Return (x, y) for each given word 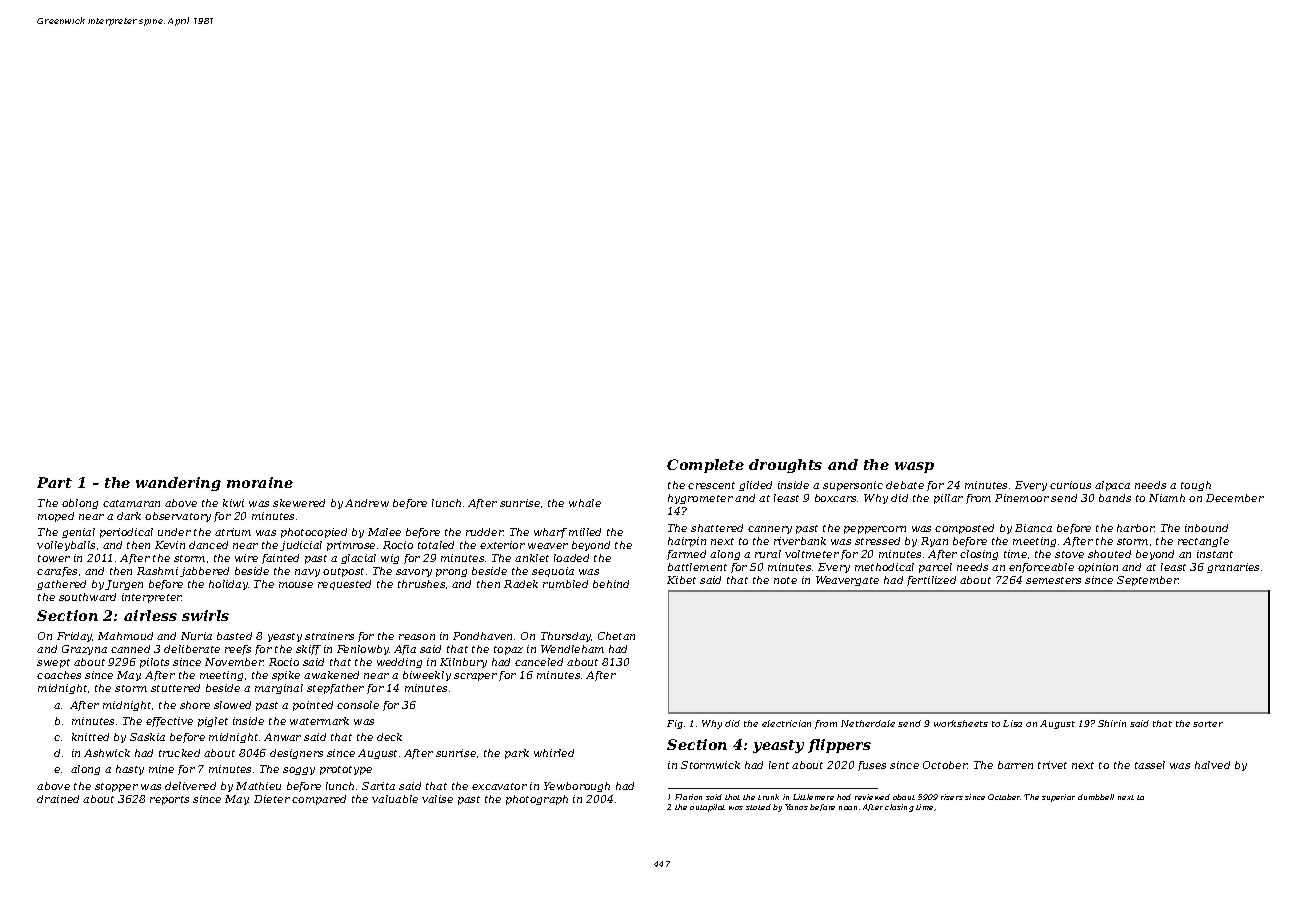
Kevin (170, 545)
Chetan (616, 636)
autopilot (707, 808)
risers (952, 797)
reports (169, 800)
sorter (1208, 724)
